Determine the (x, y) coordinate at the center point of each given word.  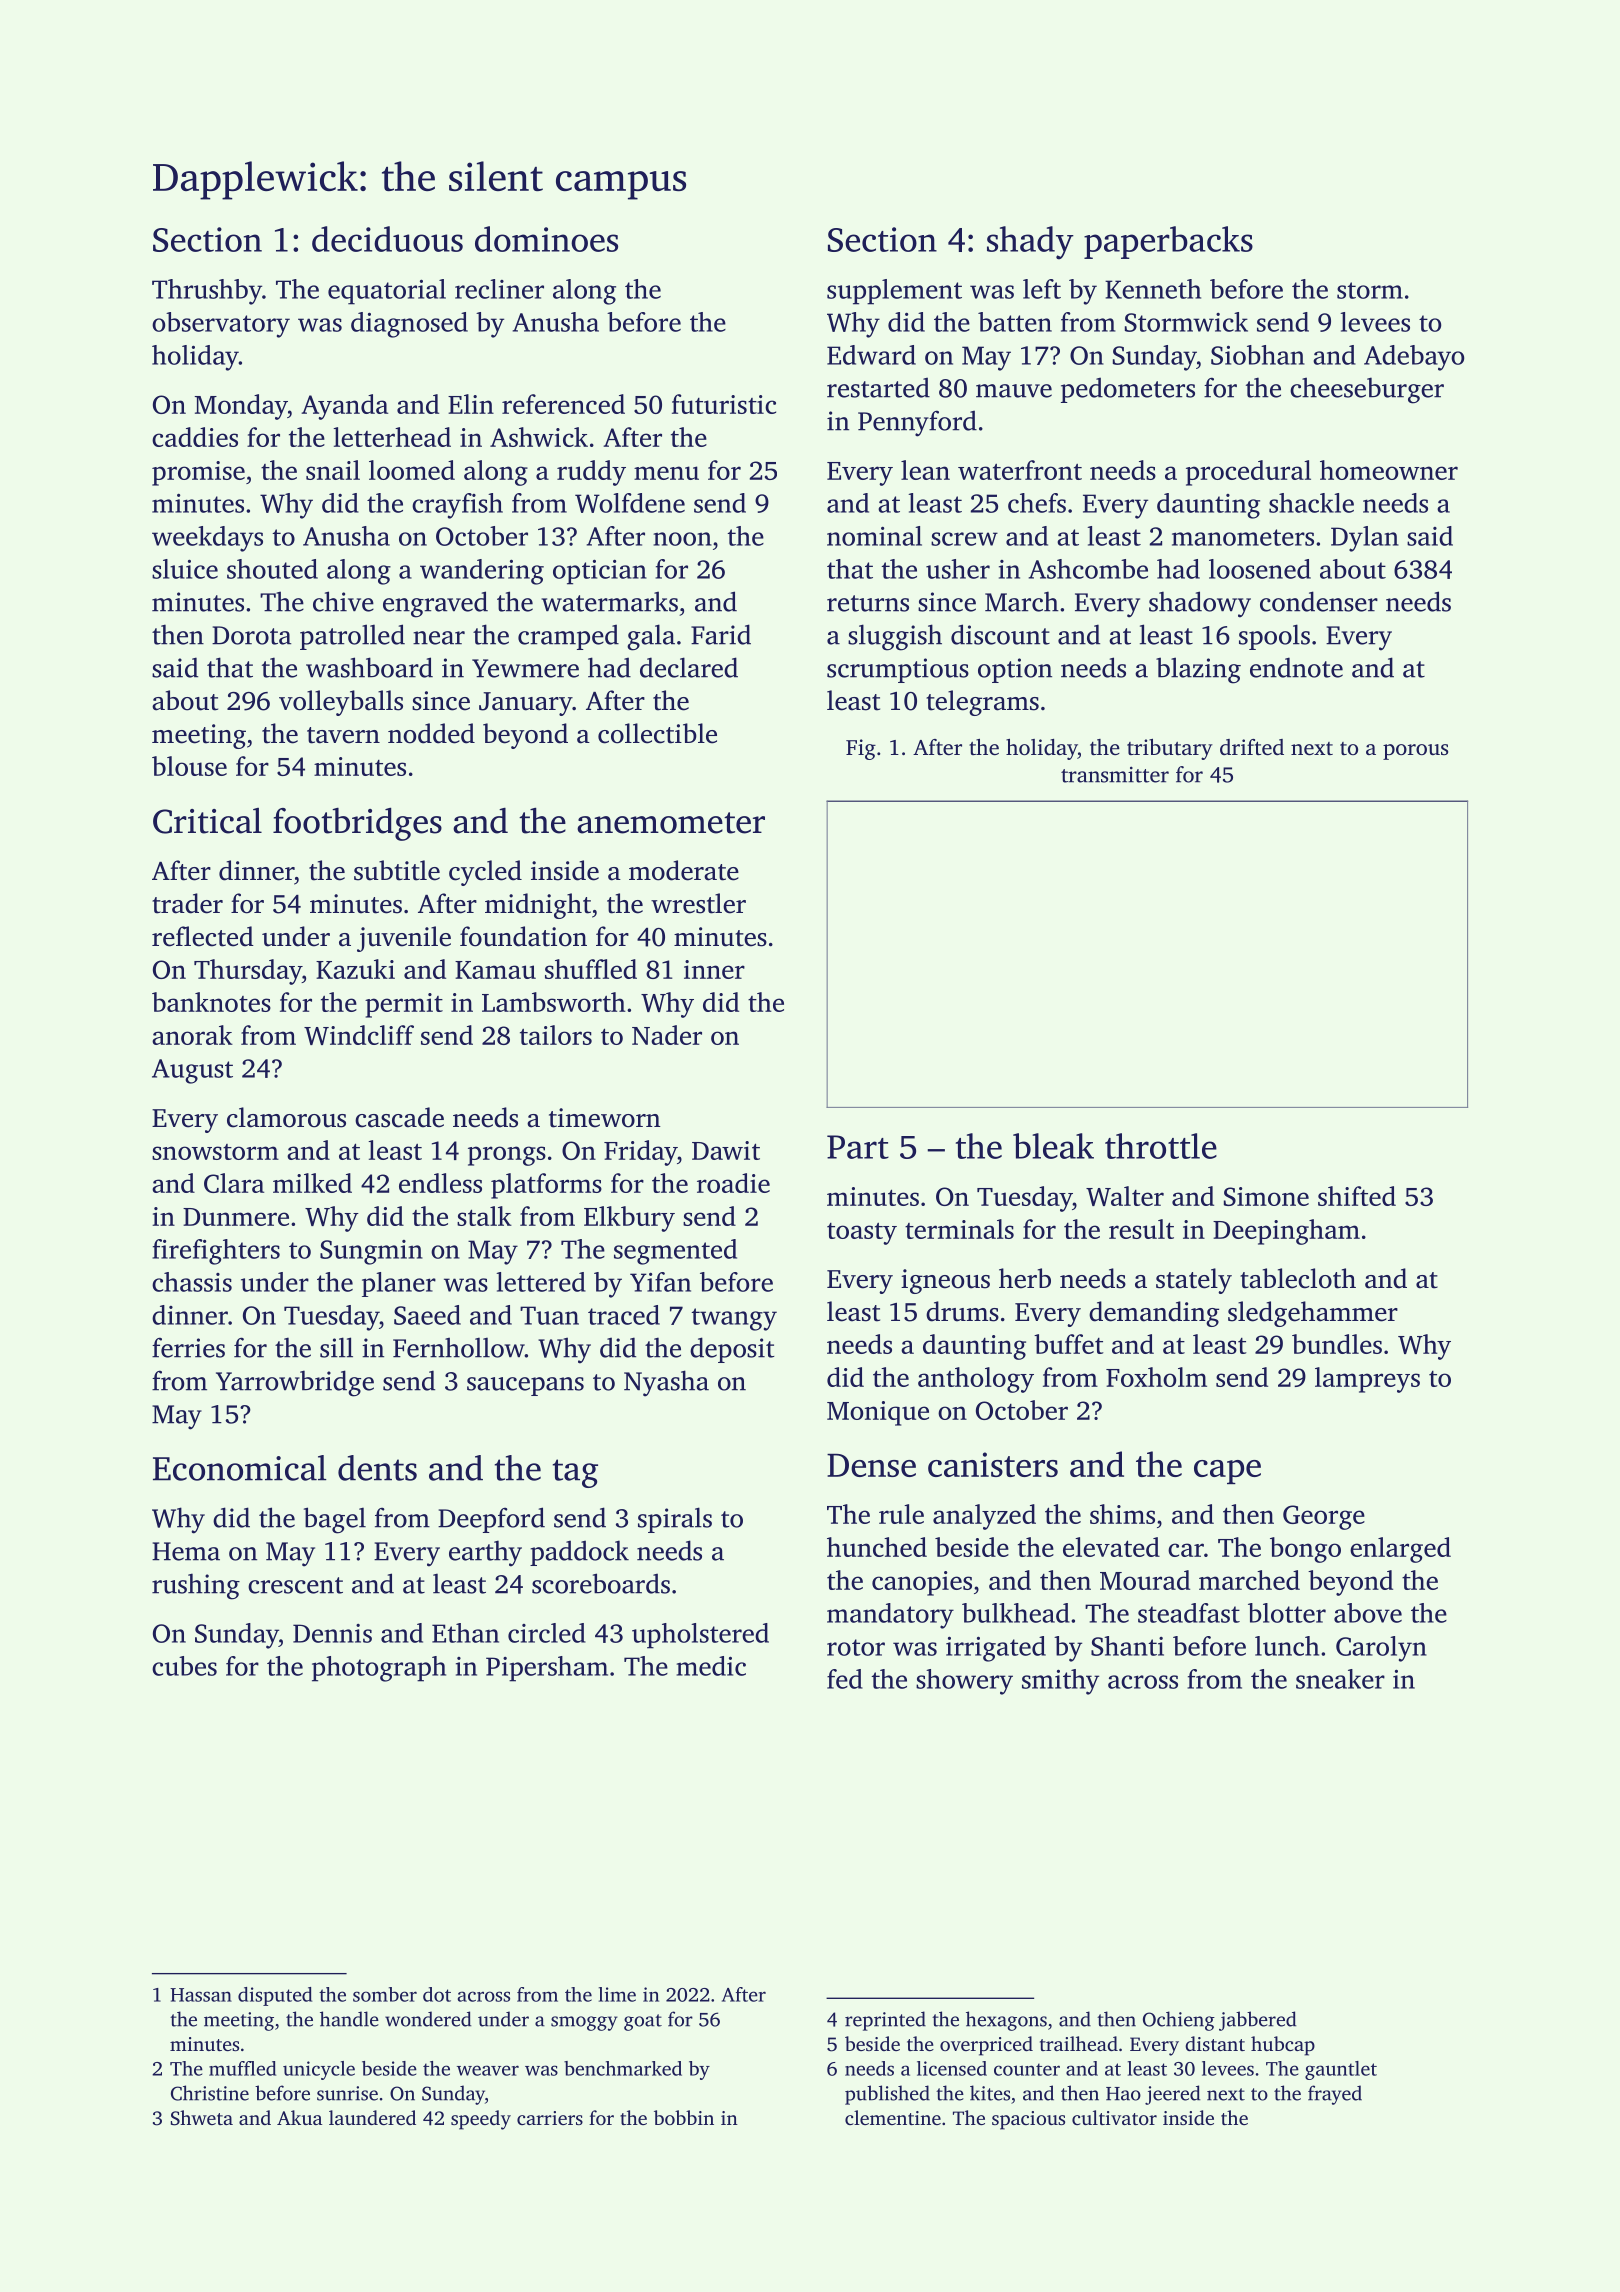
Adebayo (1414, 358)
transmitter (1115, 774)
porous (1415, 752)
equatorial (387, 292)
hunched (877, 1547)
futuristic (724, 404)
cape (1227, 1472)
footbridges (357, 824)
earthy (485, 1553)
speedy (481, 2120)
